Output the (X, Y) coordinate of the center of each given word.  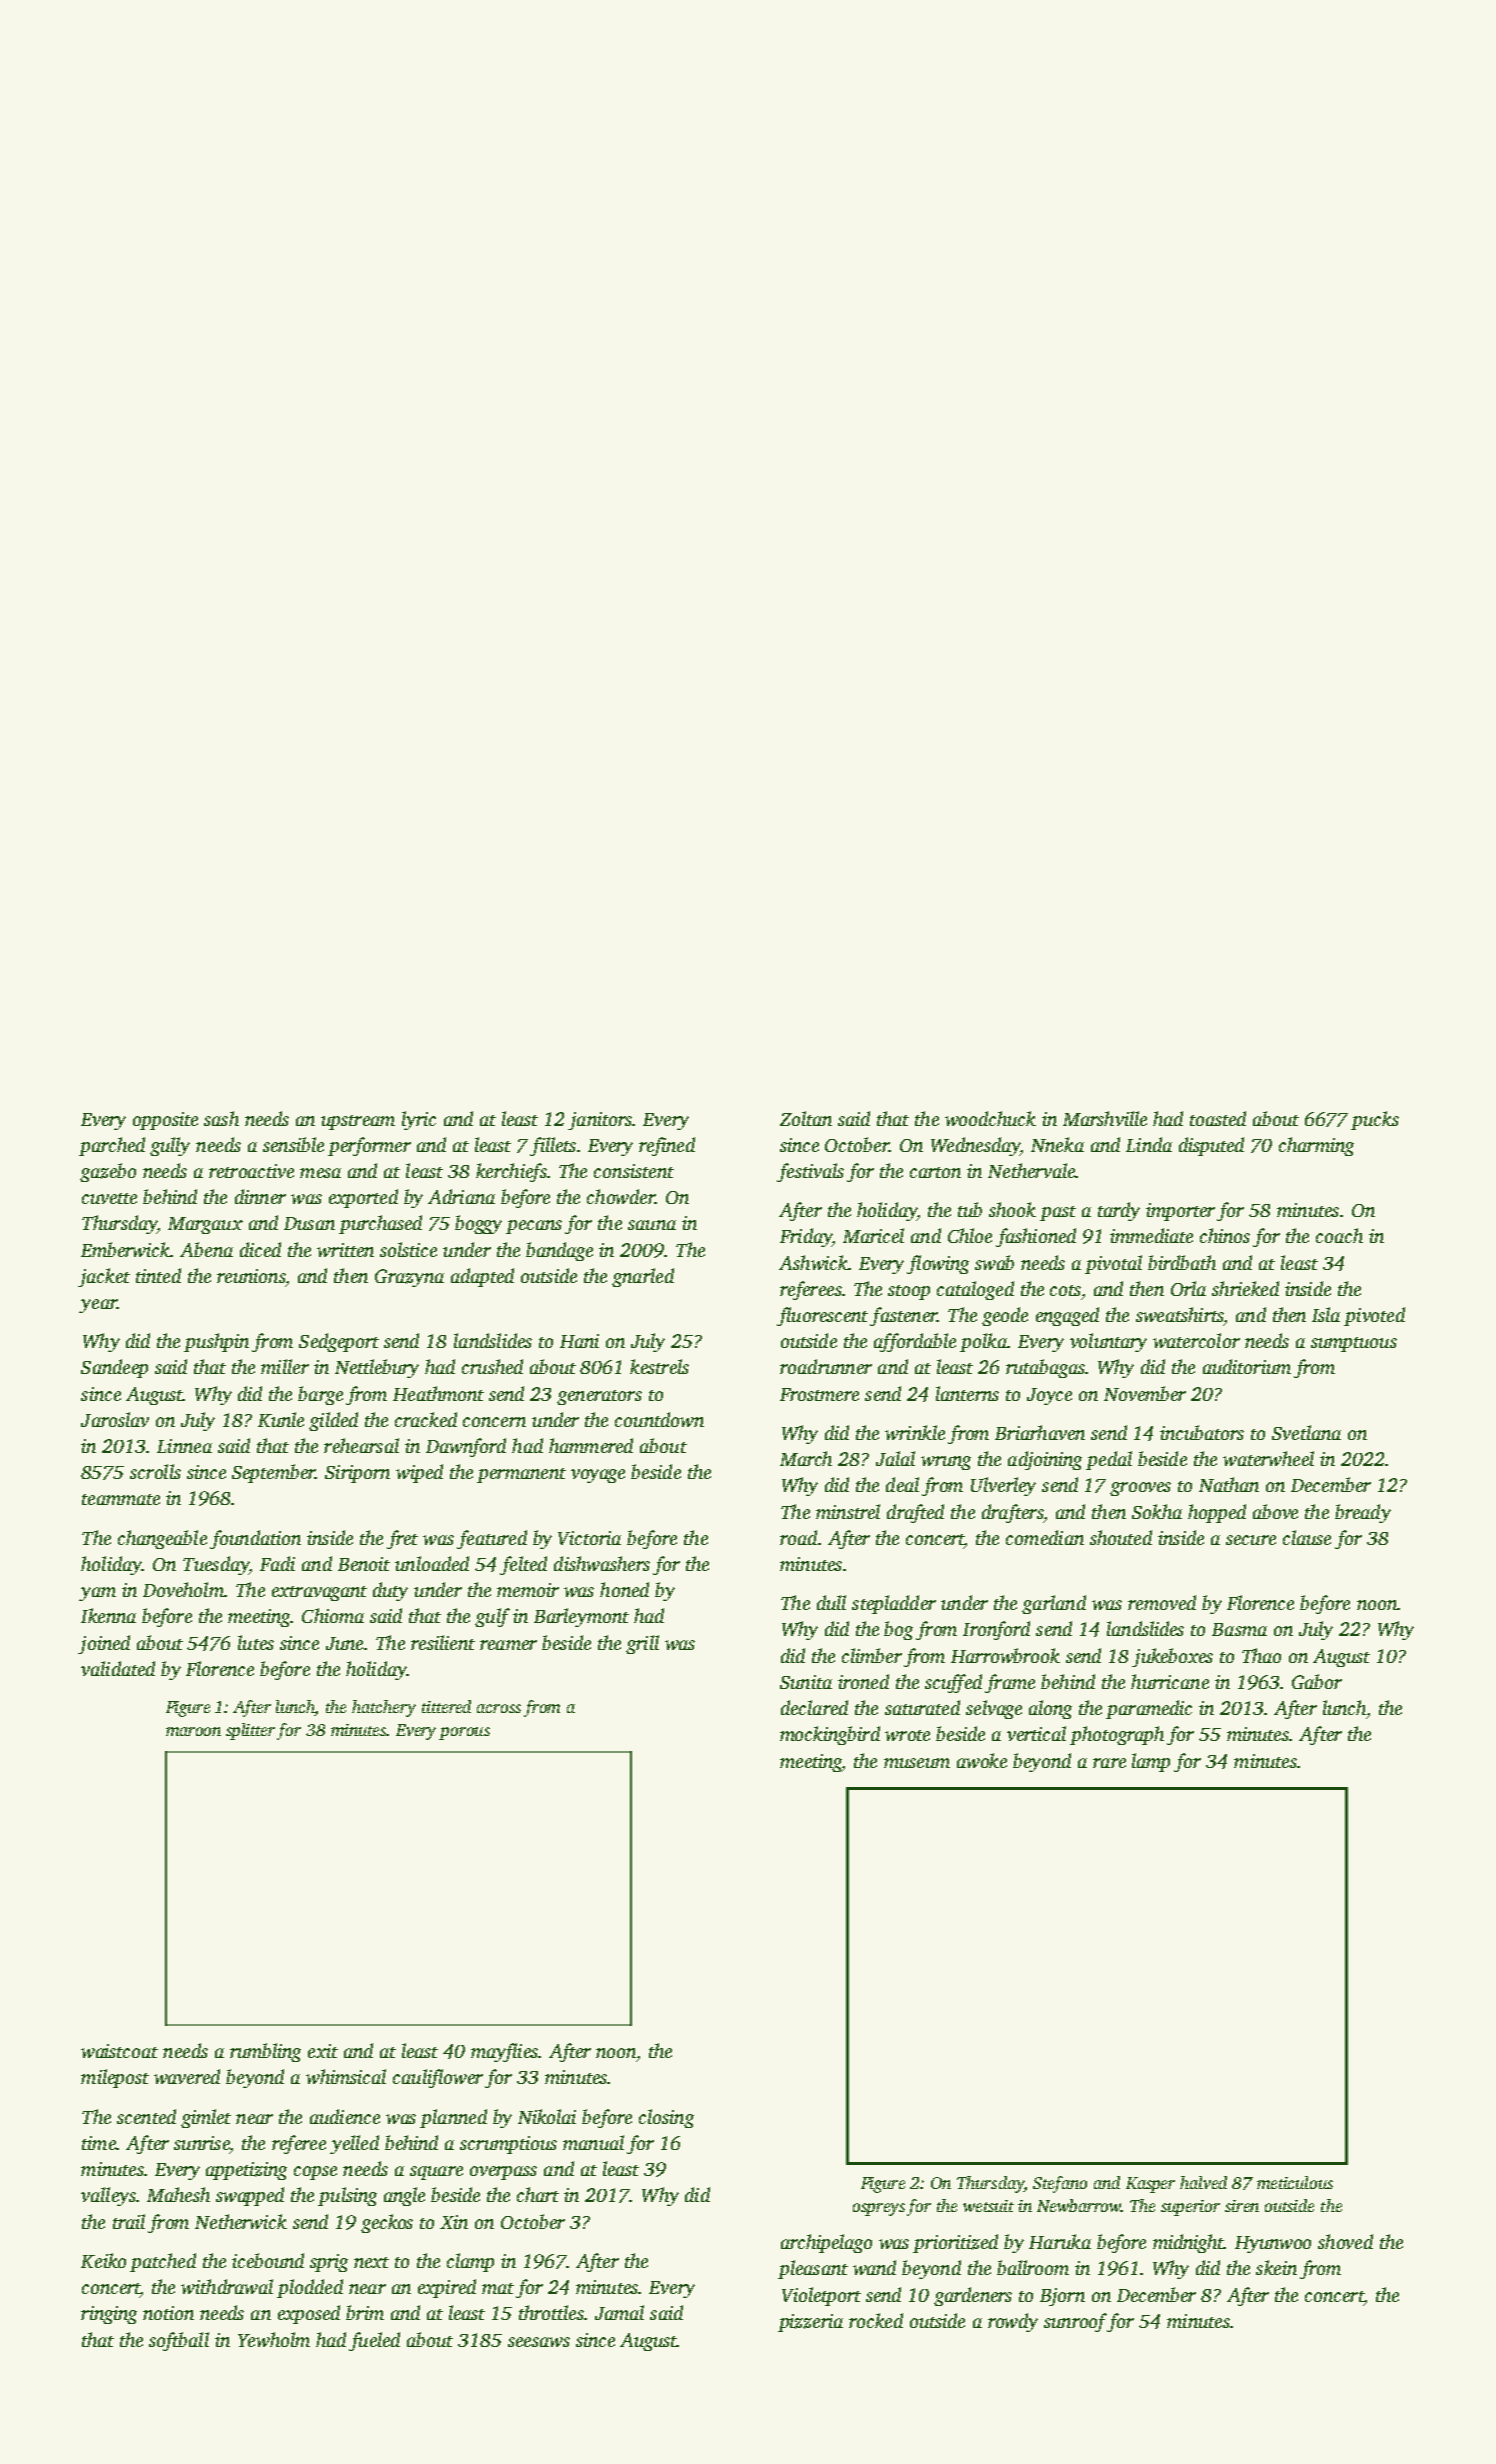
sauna (652, 1225)
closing (666, 2118)
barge (320, 1395)
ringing (109, 2315)
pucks (1375, 1120)
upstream (358, 1122)
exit (323, 2051)
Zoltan (806, 1118)
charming (1316, 1146)
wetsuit (988, 2206)
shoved (1345, 2241)
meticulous (1295, 2182)
